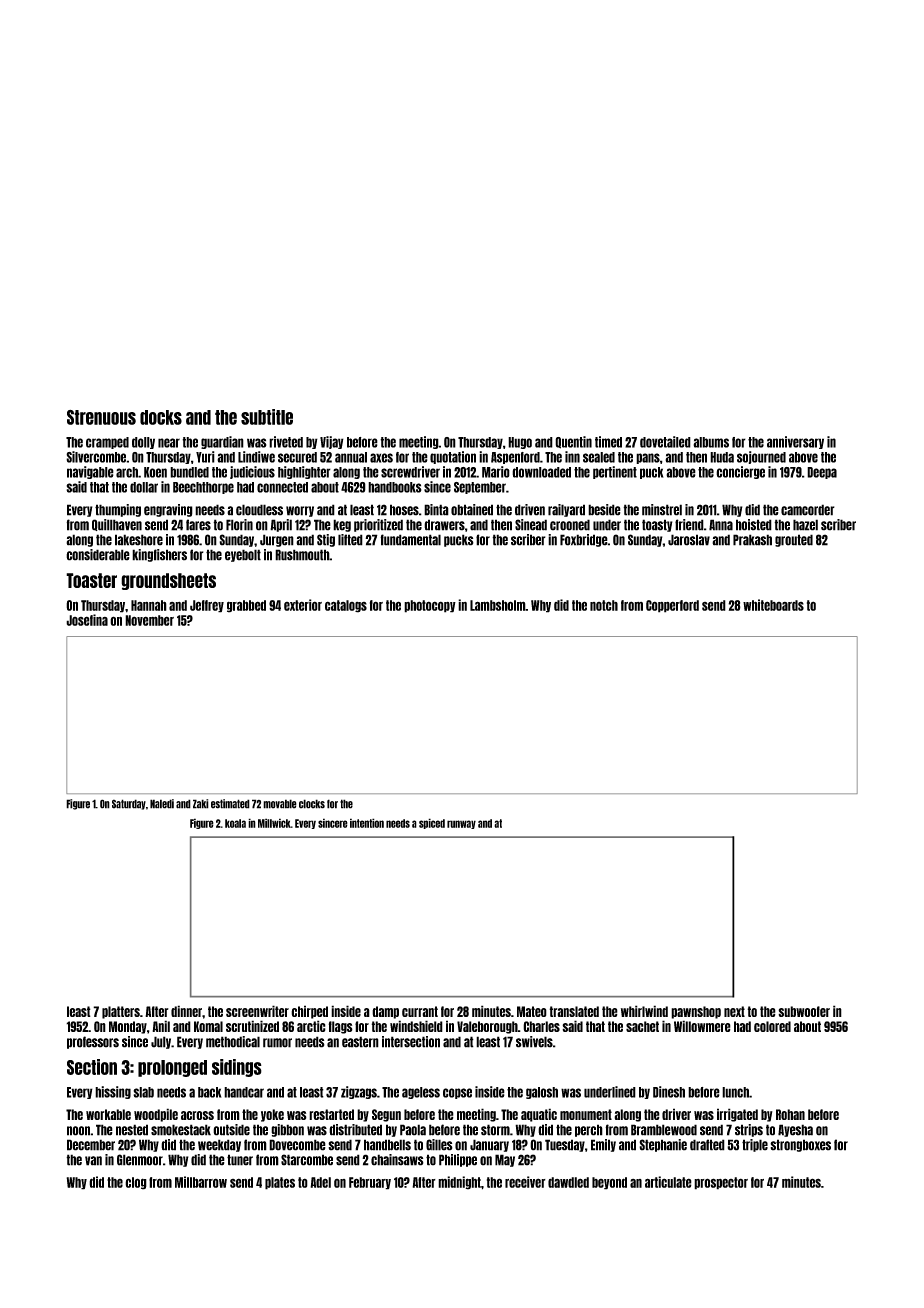 This document has width=924, height=1308. Describe the element at coordinates (808, 510) in the document. I see `camcorder` at that location.
